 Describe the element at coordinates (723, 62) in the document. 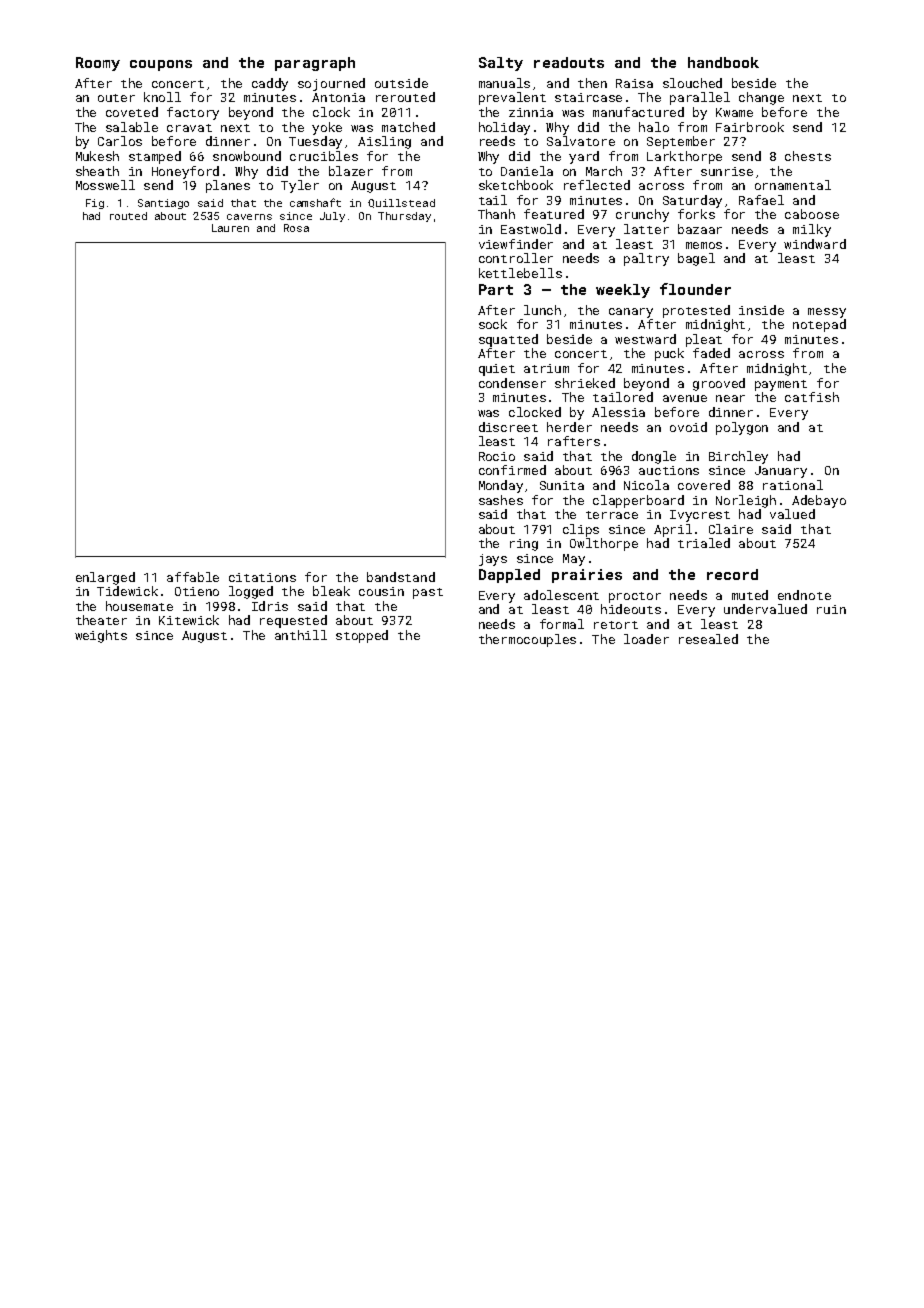

I see `handbook` at that location.
